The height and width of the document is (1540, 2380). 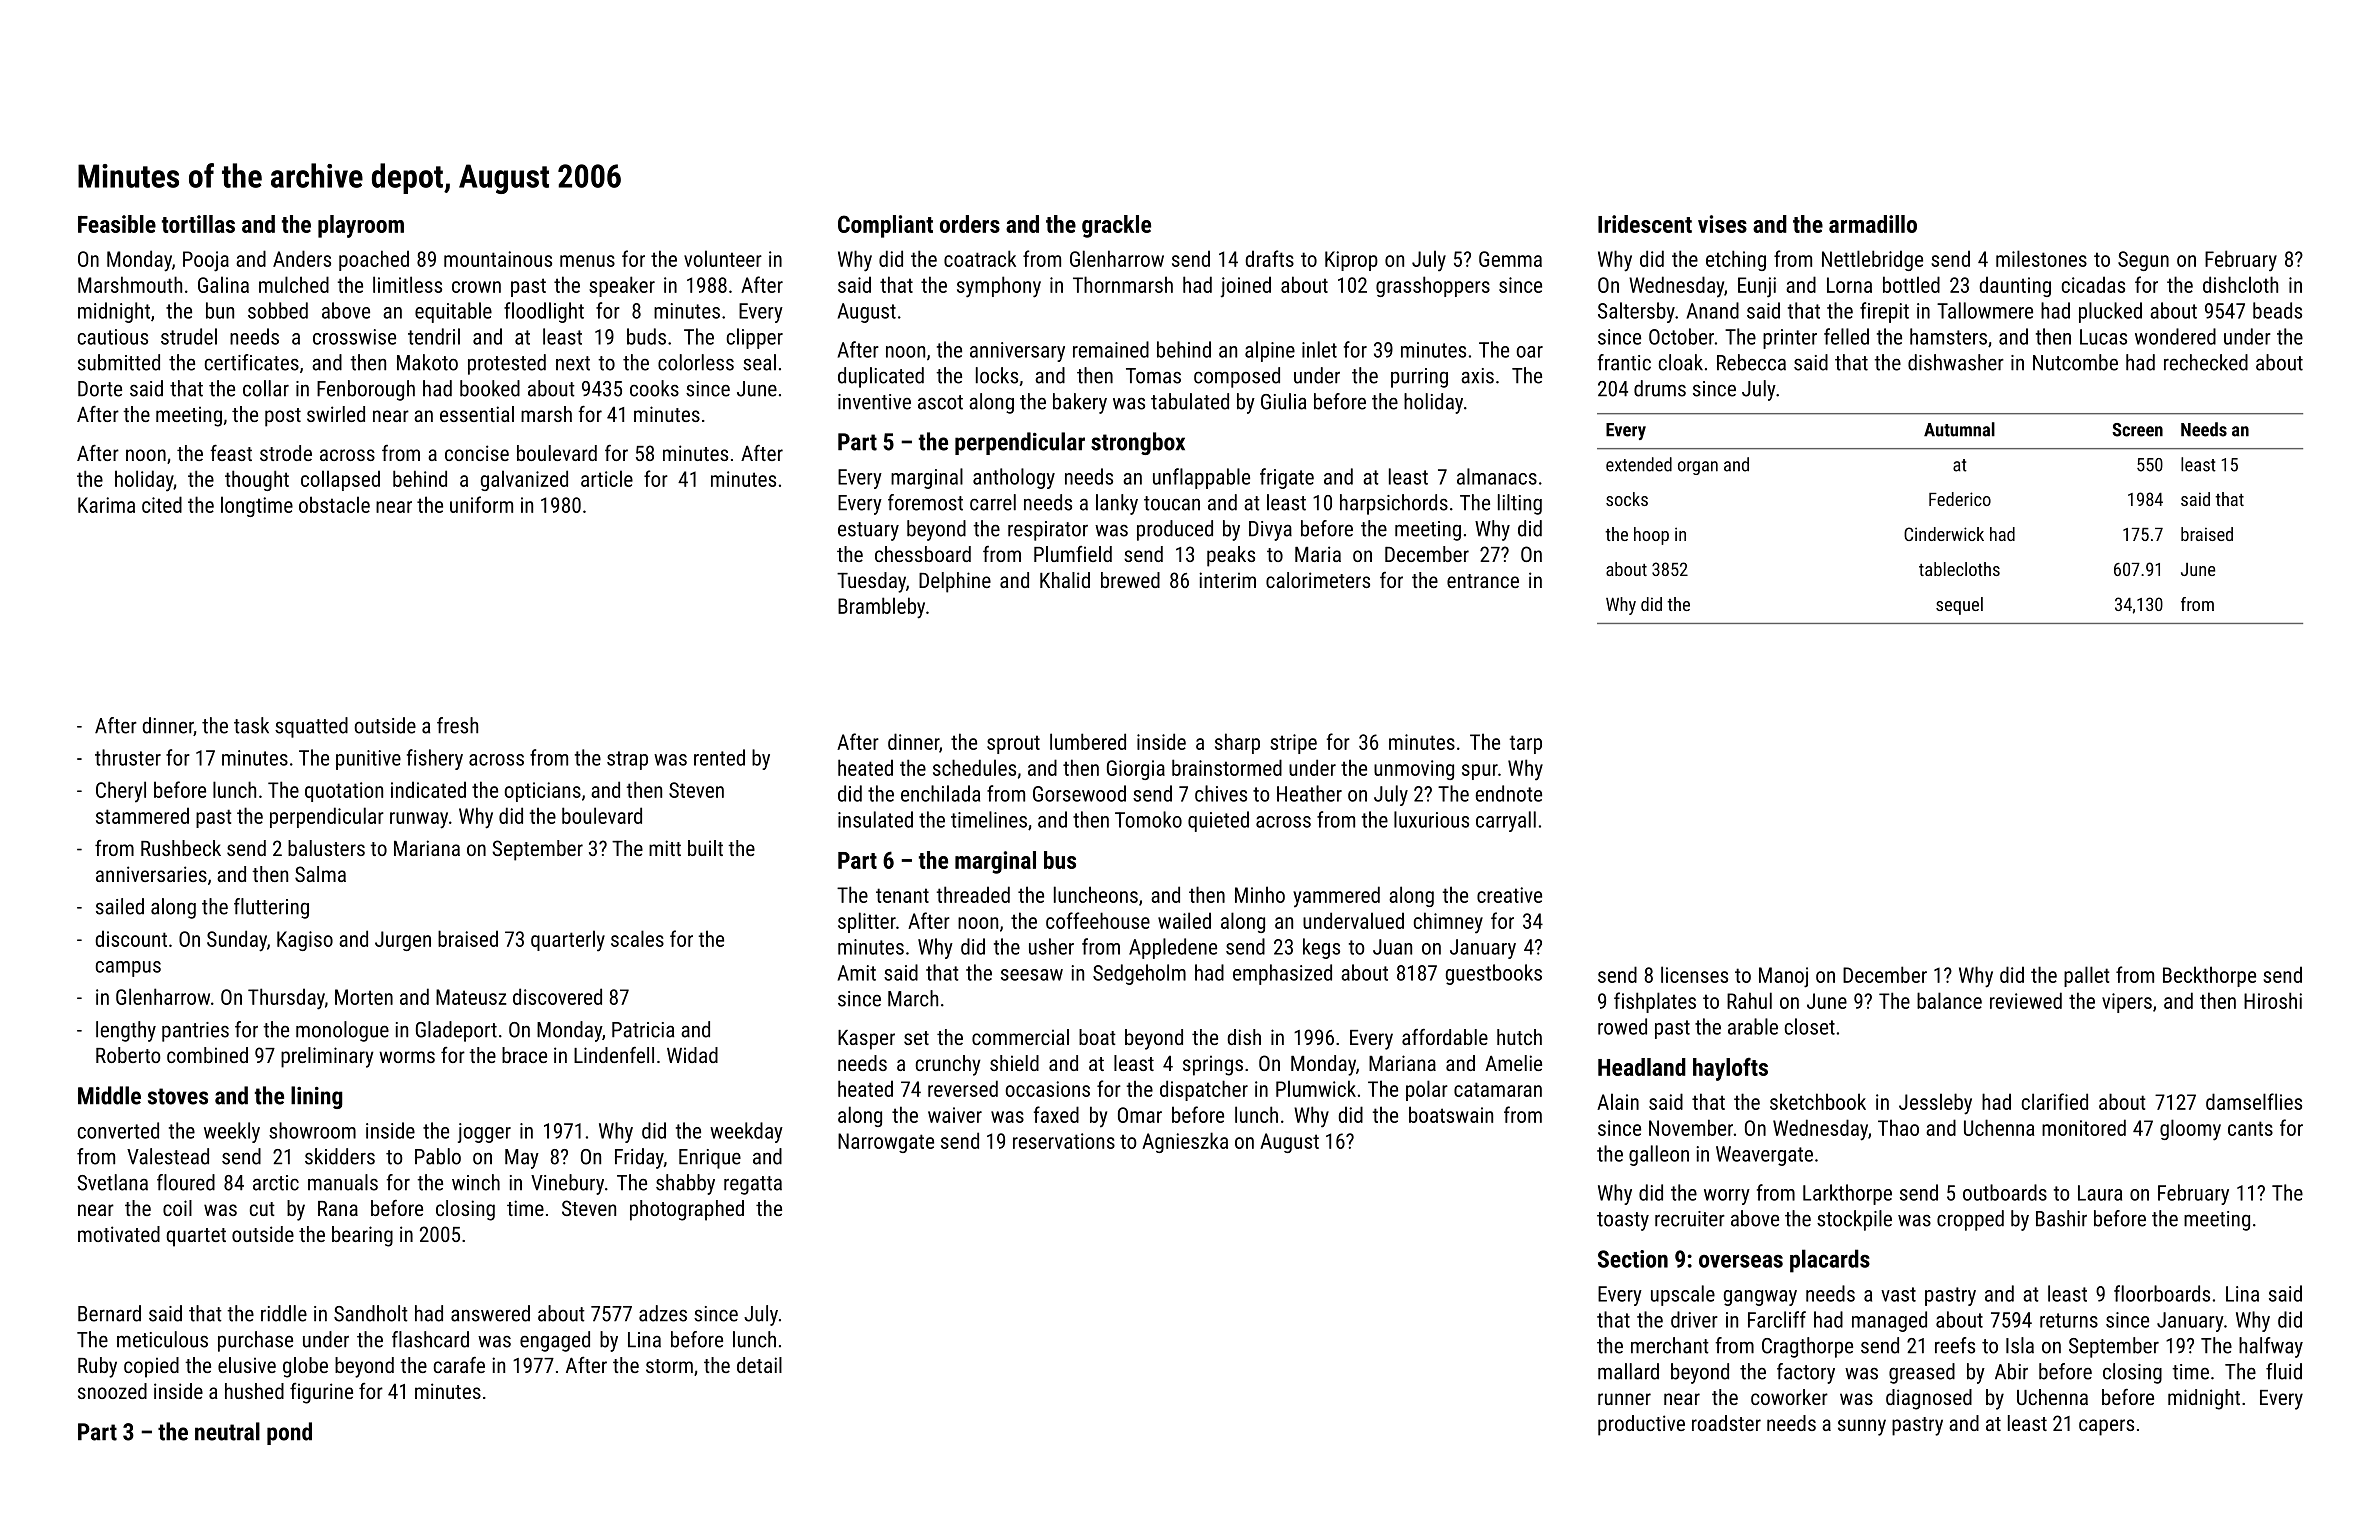 What do you see at coordinates (1722, 224) in the document?
I see `vises` at bounding box center [1722, 224].
